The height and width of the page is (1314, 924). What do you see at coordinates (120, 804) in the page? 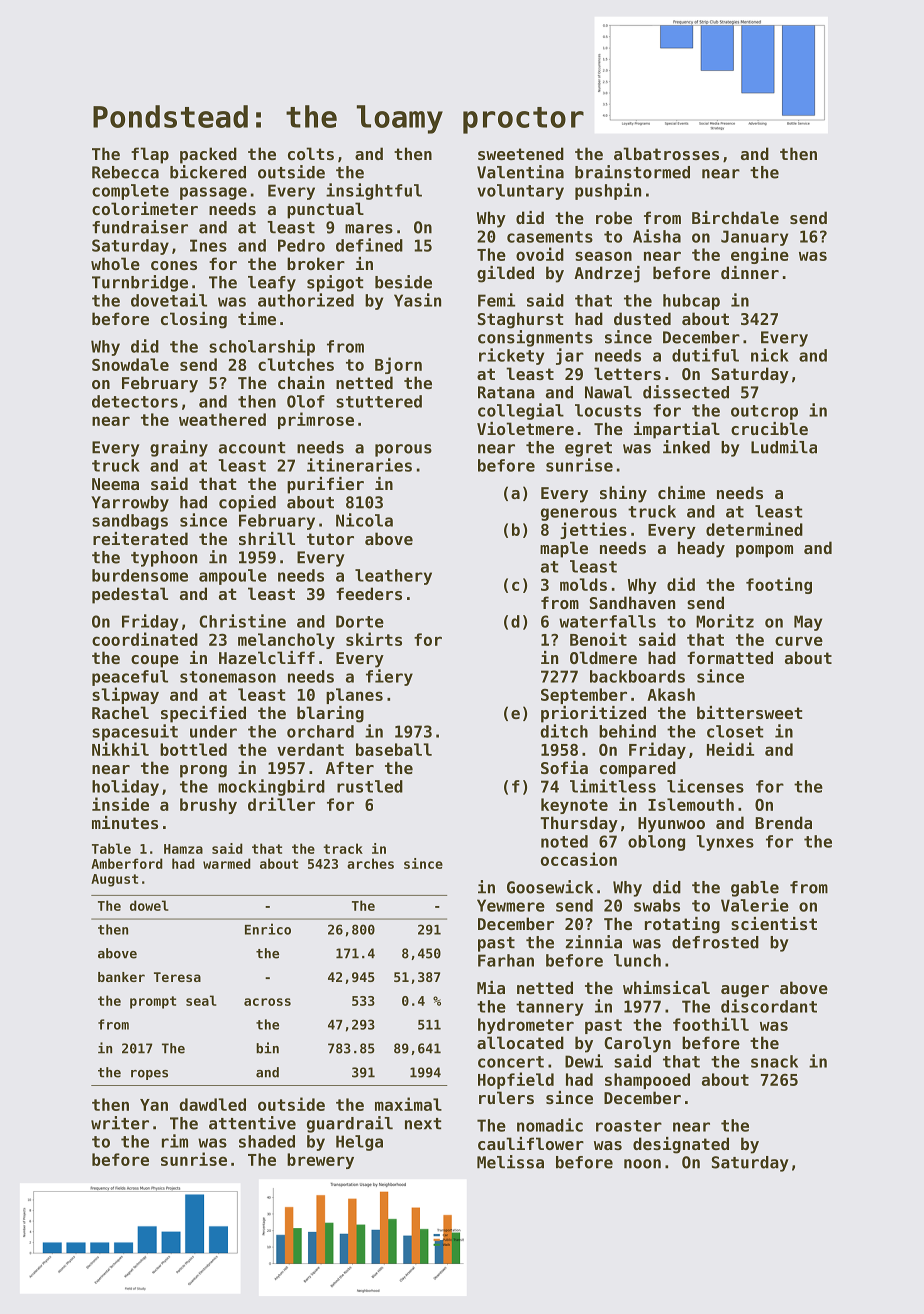
I see `inside` at bounding box center [120, 804].
